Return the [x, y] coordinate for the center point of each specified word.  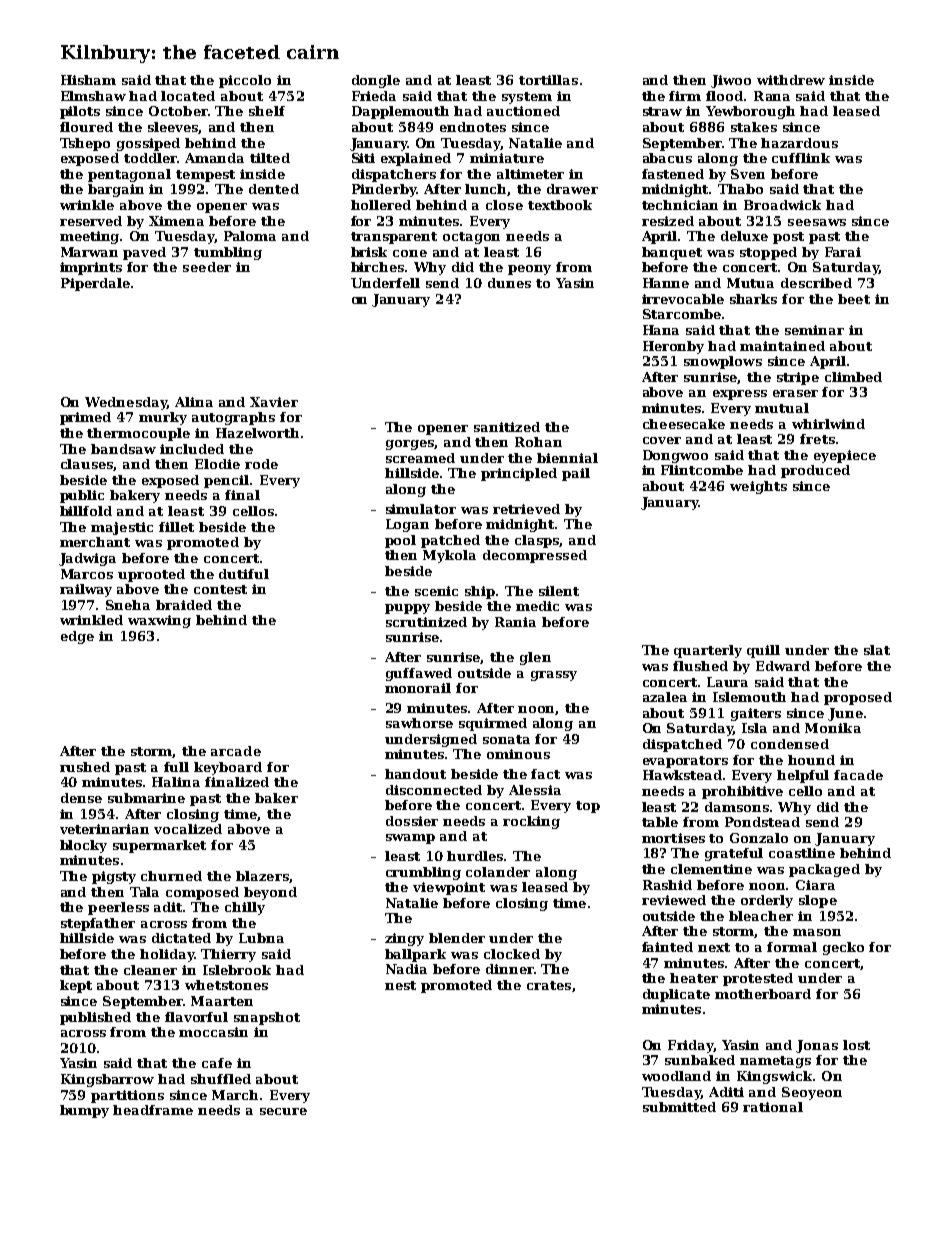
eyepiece [845, 456]
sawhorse [419, 723]
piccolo [245, 81]
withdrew [791, 80]
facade [858, 775]
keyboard [228, 768]
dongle [376, 81]
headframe [153, 1110]
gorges [410, 445]
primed [85, 418]
